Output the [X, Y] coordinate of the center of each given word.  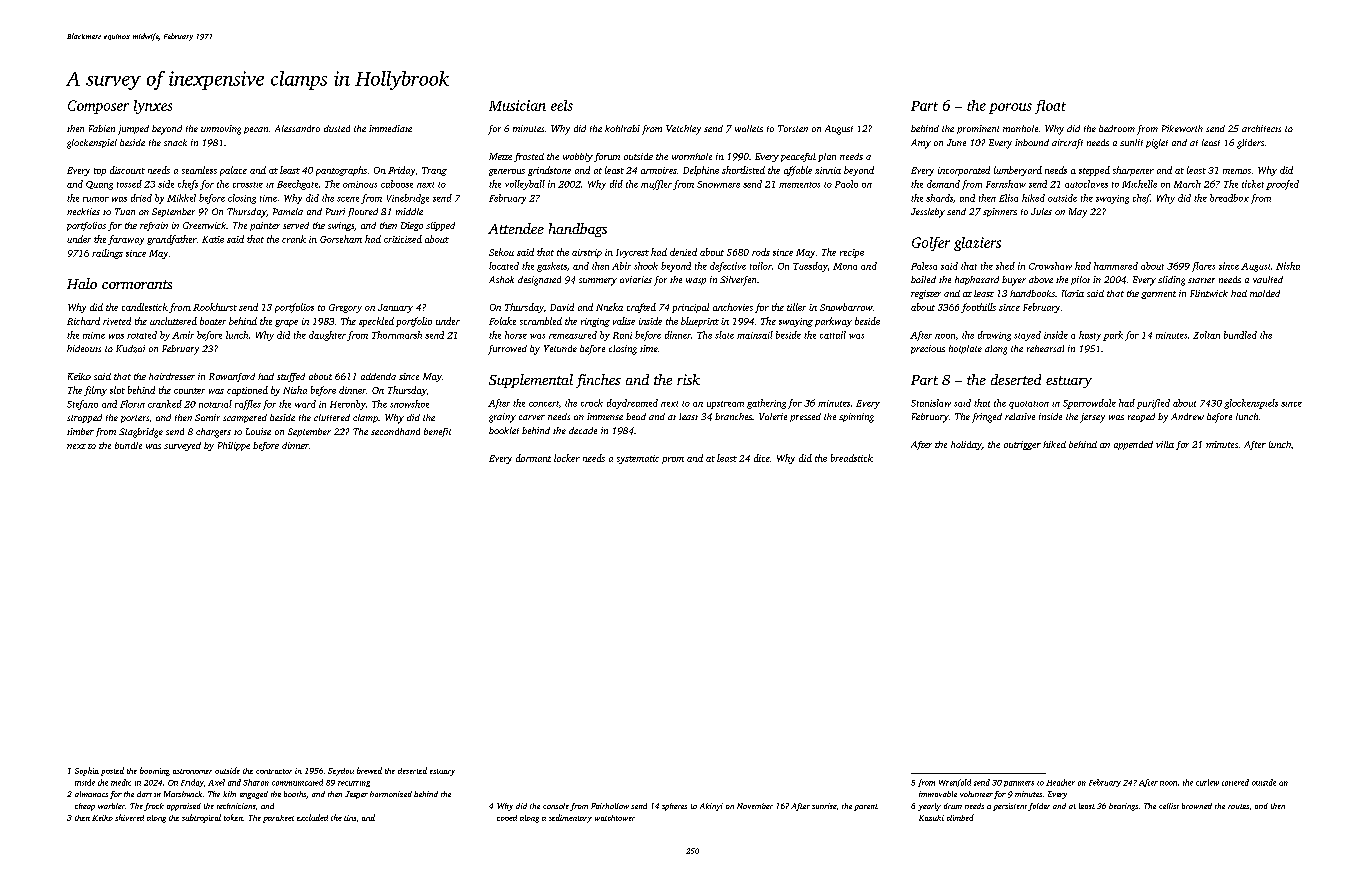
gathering [766, 404]
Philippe [234, 446]
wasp [696, 281]
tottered [1235, 782]
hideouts [84, 348]
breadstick [852, 458]
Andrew [1187, 416]
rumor [96, 199]
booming [155, 771]
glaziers [977, 244]
